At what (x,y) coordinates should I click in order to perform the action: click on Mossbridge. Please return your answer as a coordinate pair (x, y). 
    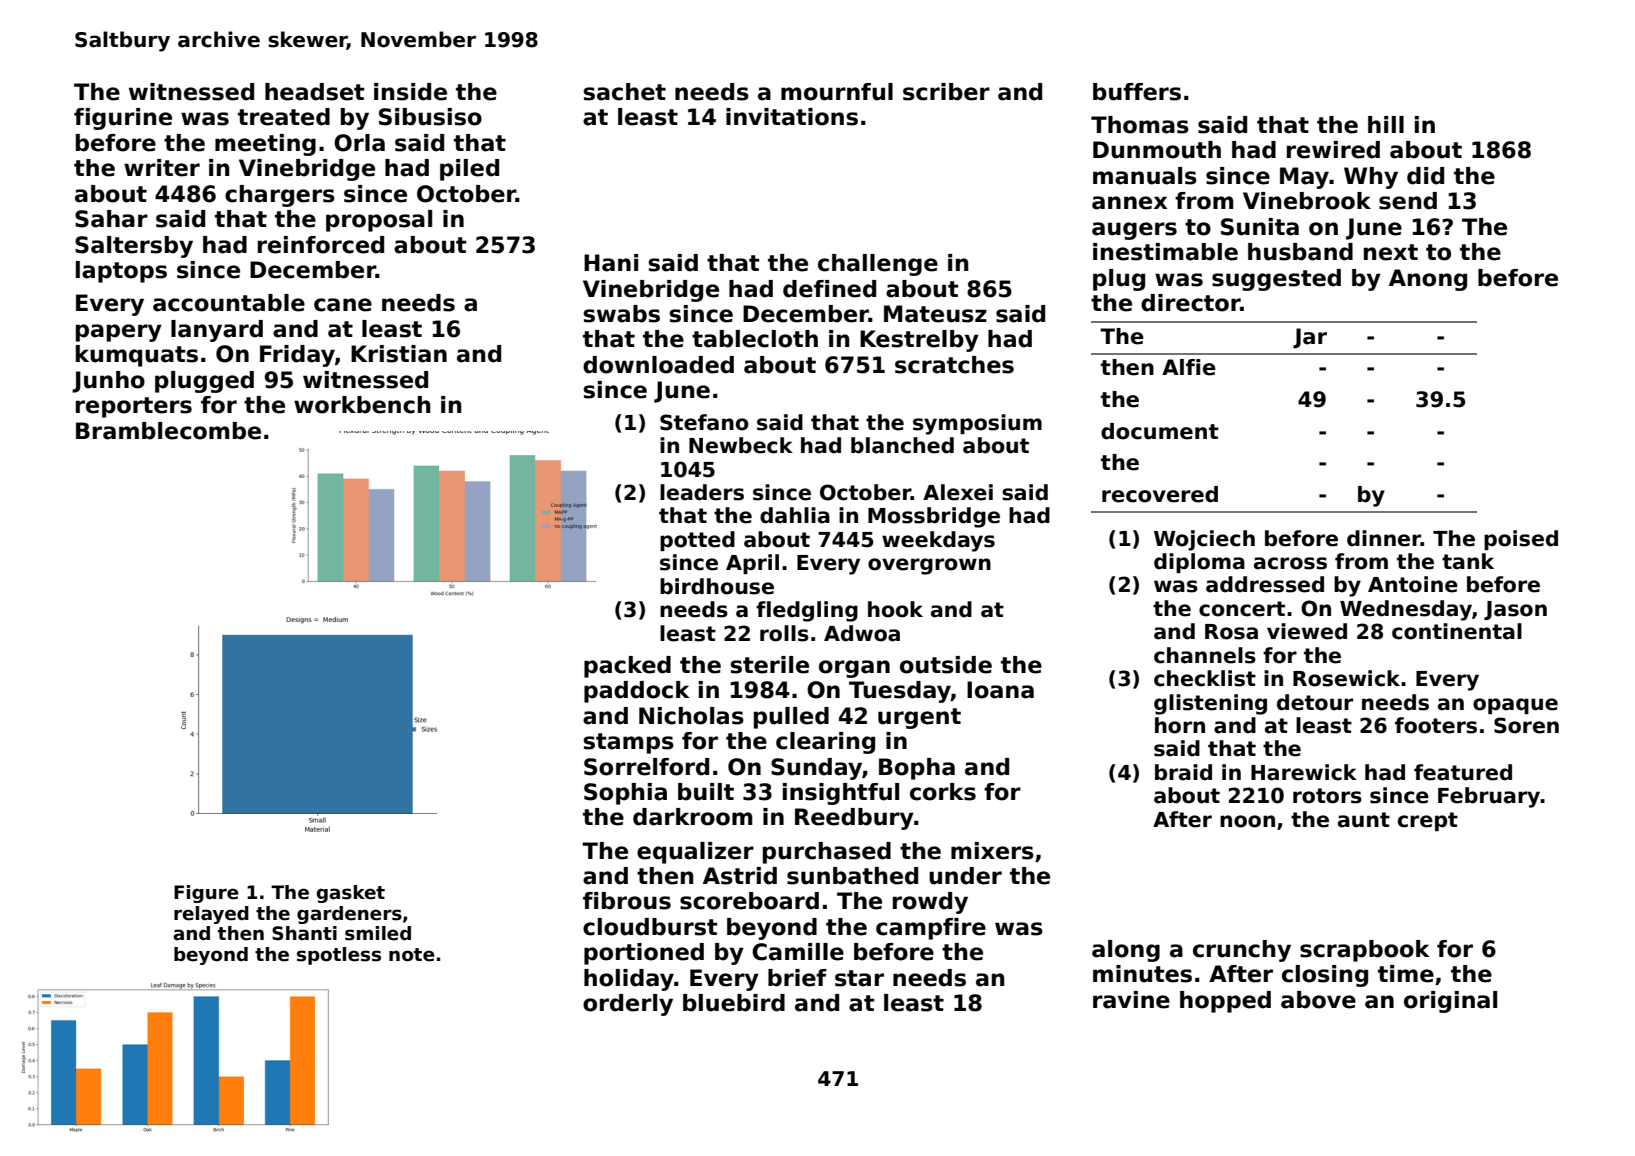
    Looking at the image, I should click on (934, 517).
